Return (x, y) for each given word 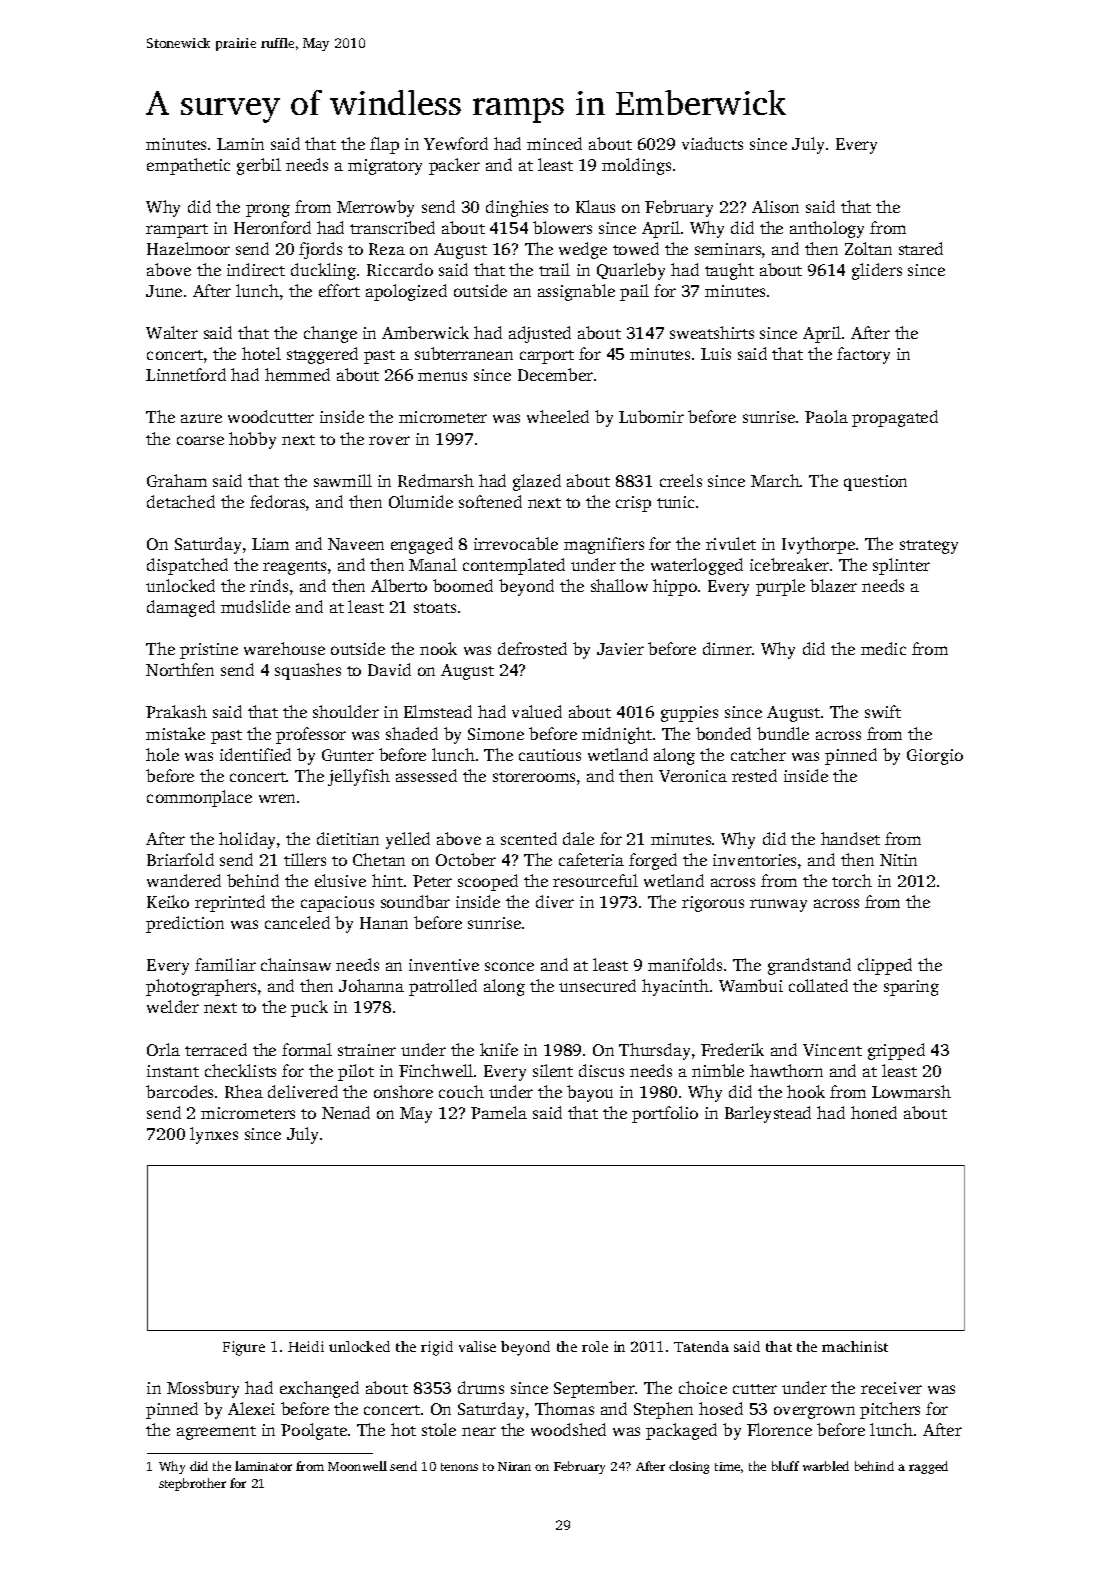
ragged (928, 1467)
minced (554, 143)
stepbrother (192, 1484)
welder (173, 1006)
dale (578, 838)
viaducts (712, 143)
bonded (723, 733)
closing (689, 1467)
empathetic (188, 166)
